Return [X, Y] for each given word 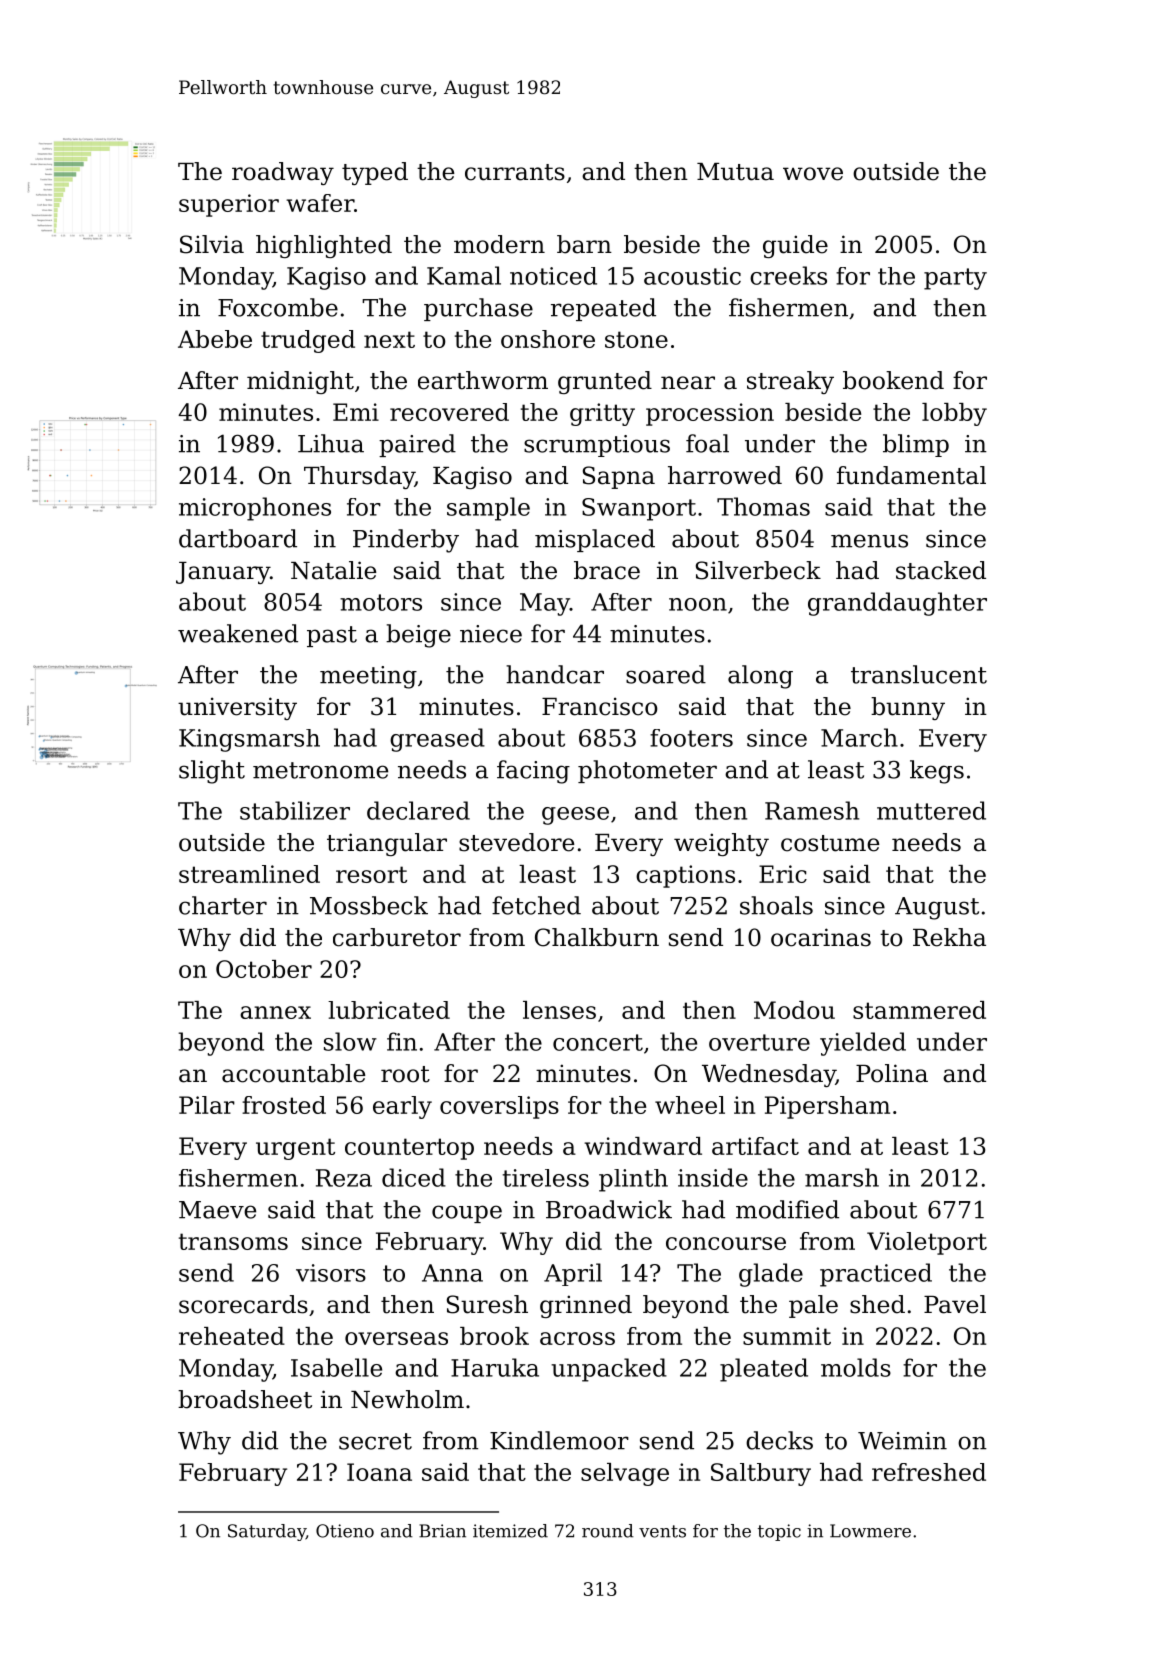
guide [795, 246]
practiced [876, 1275]
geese [575, 816]
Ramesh [812, 810]
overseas [396, 1338]
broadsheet [245, 1399]
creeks [788, 275]
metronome [320, 770]
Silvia [212, 244]
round [608, 1531]
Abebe [215, 339]
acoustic [692, 276]
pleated [764, 1370]
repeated [603, 309]
